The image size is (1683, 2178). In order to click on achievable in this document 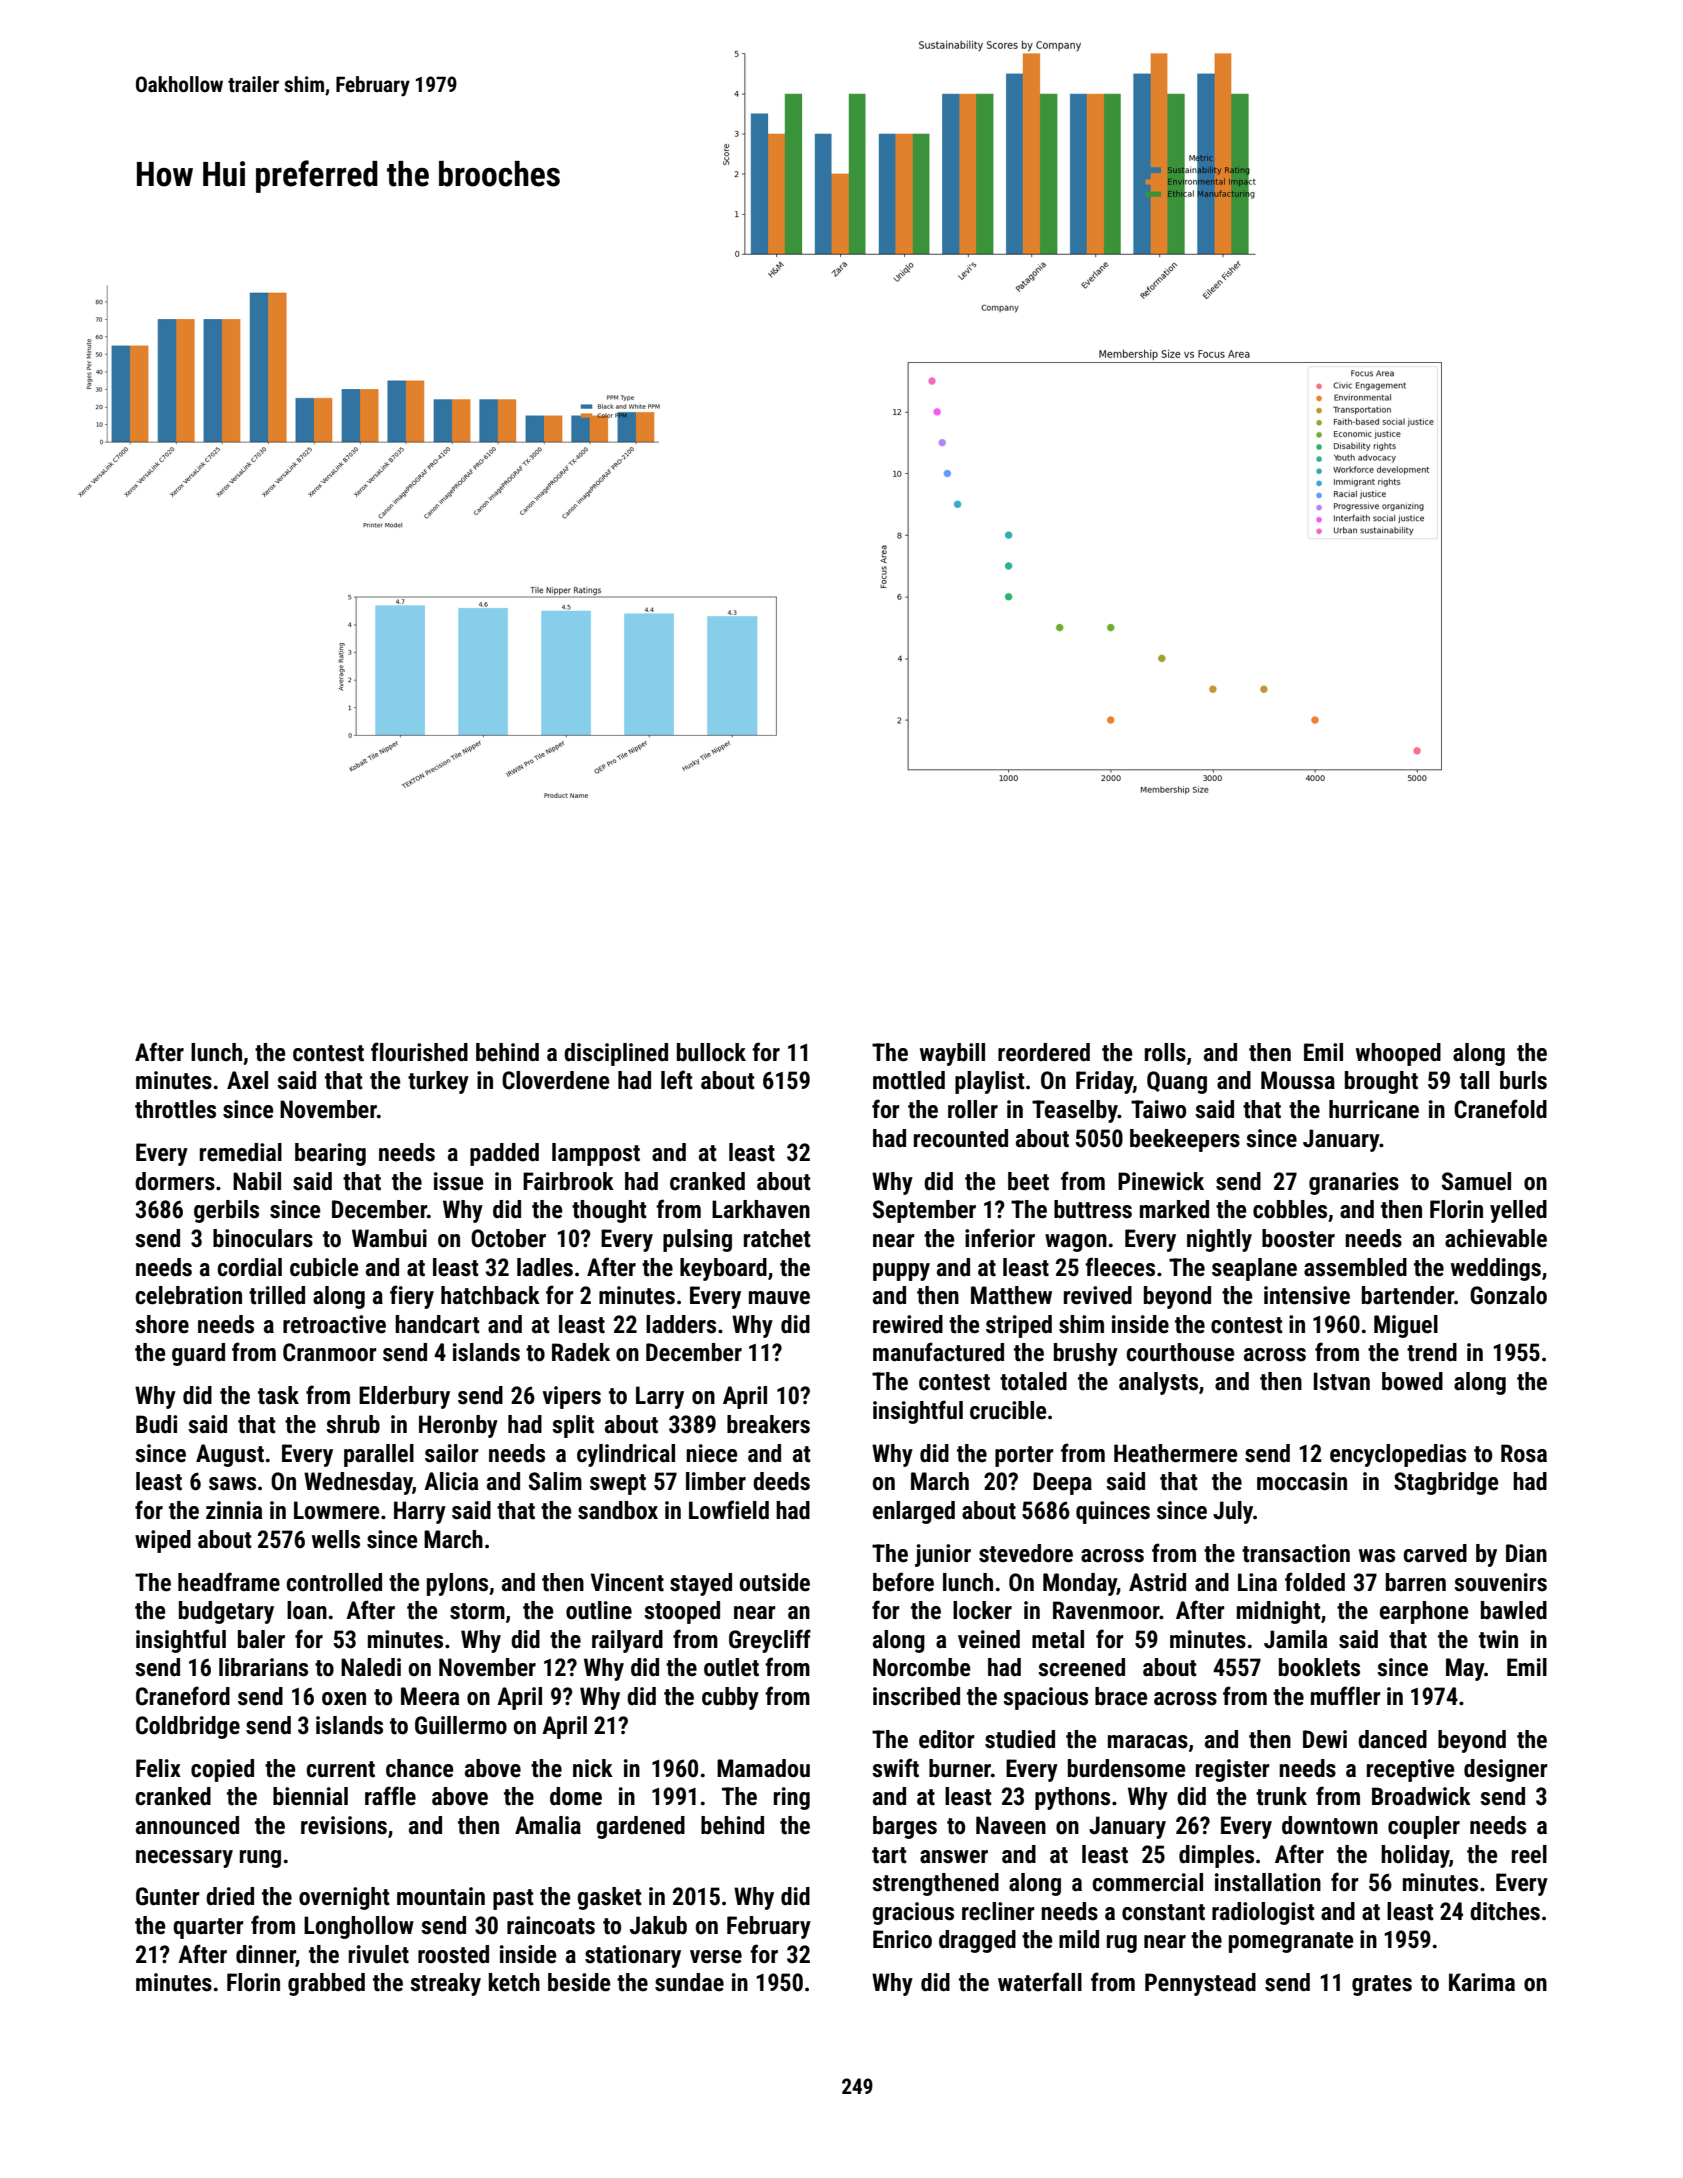, I will do `click(1496, 1238)`.
